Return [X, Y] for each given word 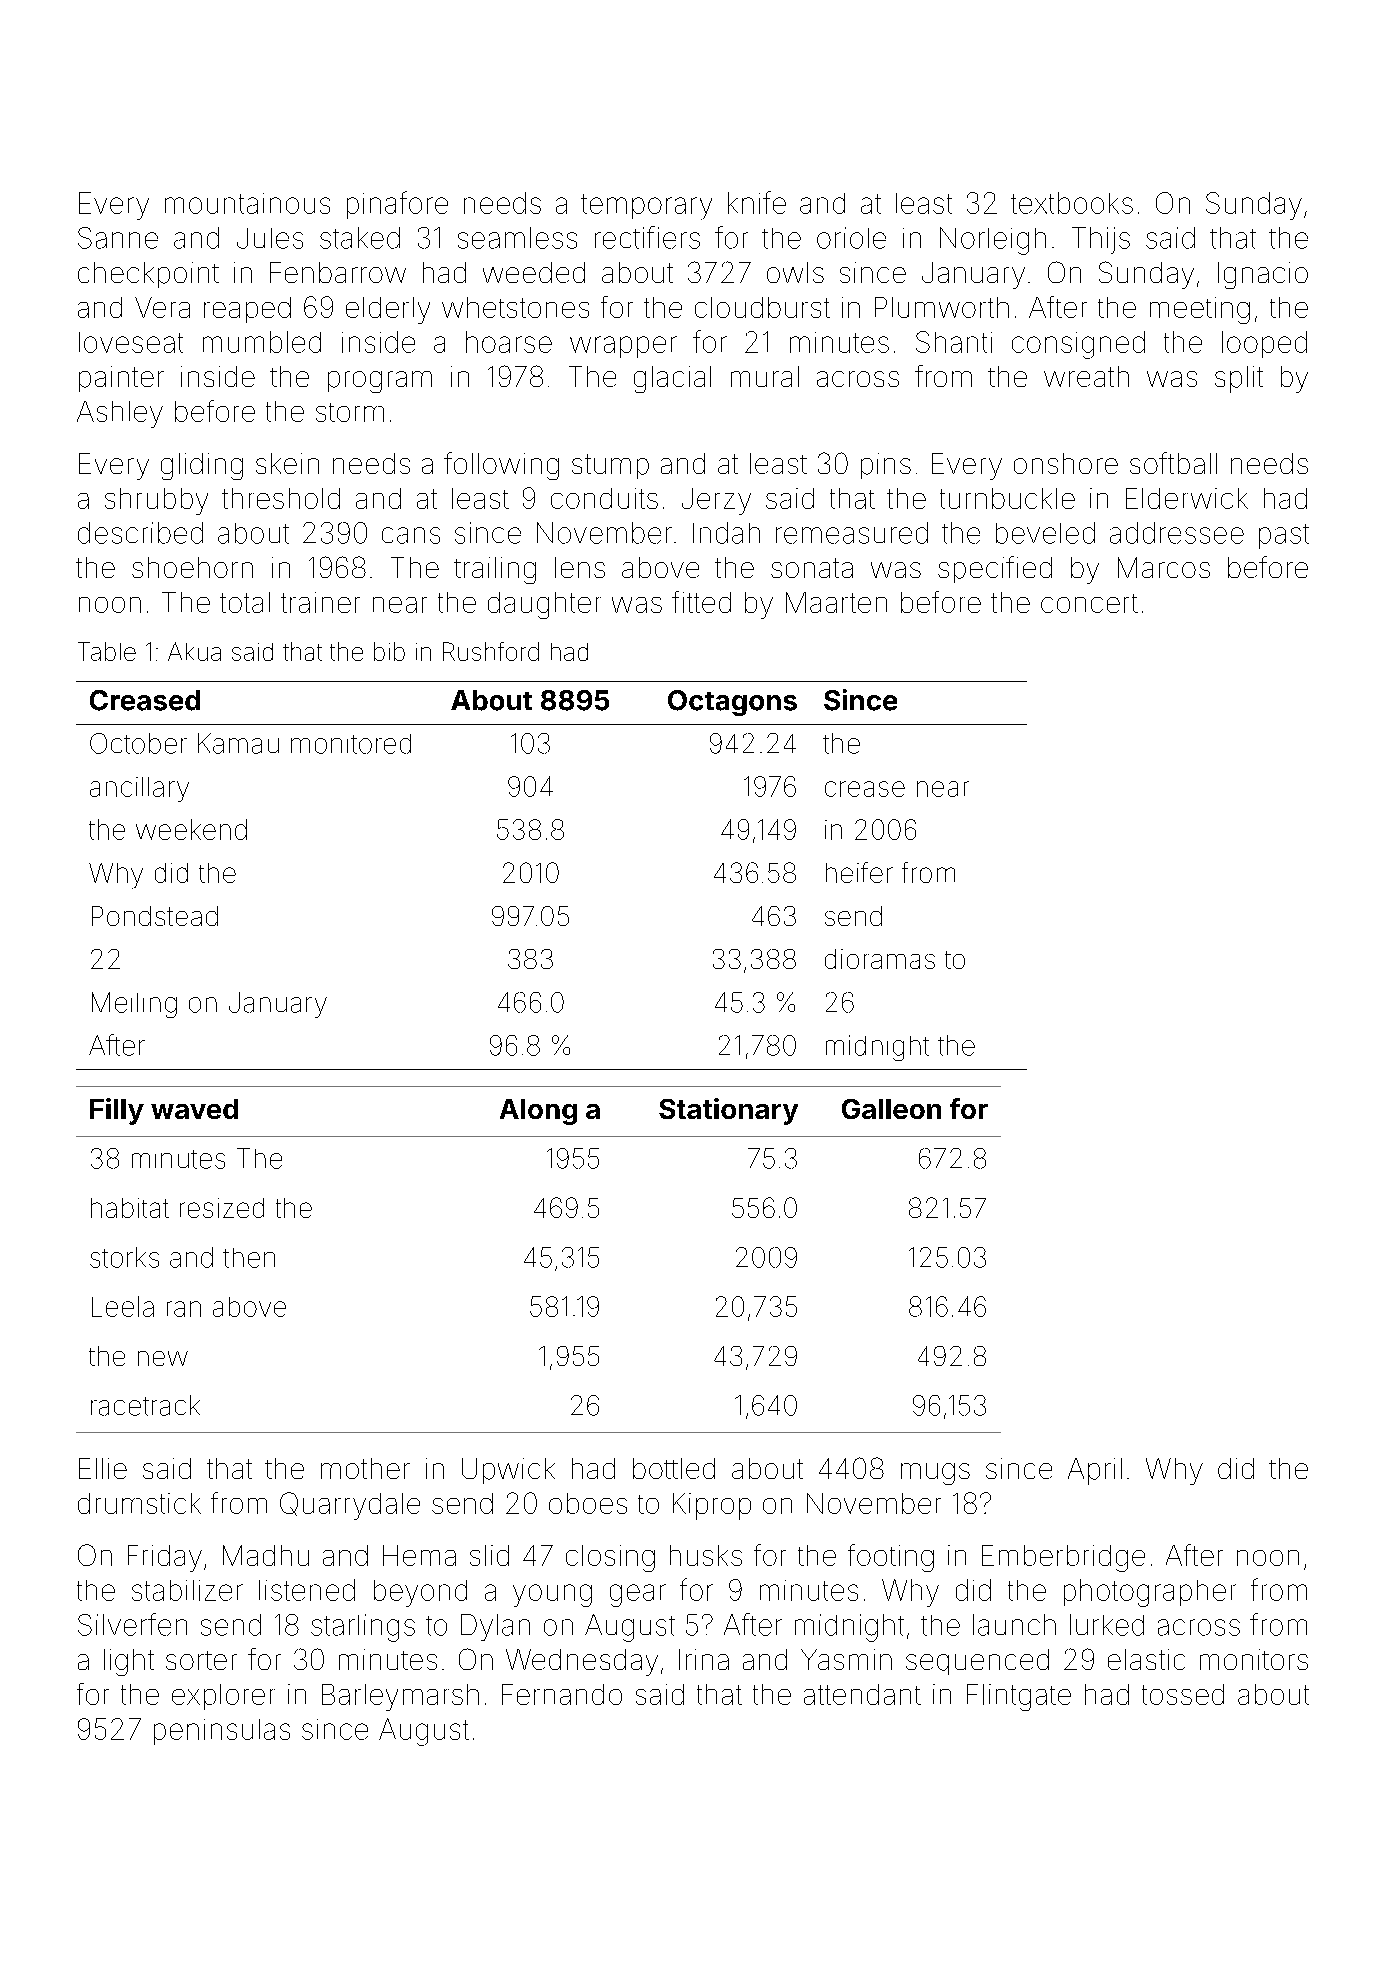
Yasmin [846, 1659]
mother [365, 1468]
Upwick [508, 1471]
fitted [701, 602]
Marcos [1164, 567]
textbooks [1072, 203]
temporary [646, 207]
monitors [1254, 1659]
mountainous [247, 203]
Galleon [891, 1109]
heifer [859, 872]
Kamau [238, 743]
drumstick [139, 1503]
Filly [117, 1111]
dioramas [880, 959]
